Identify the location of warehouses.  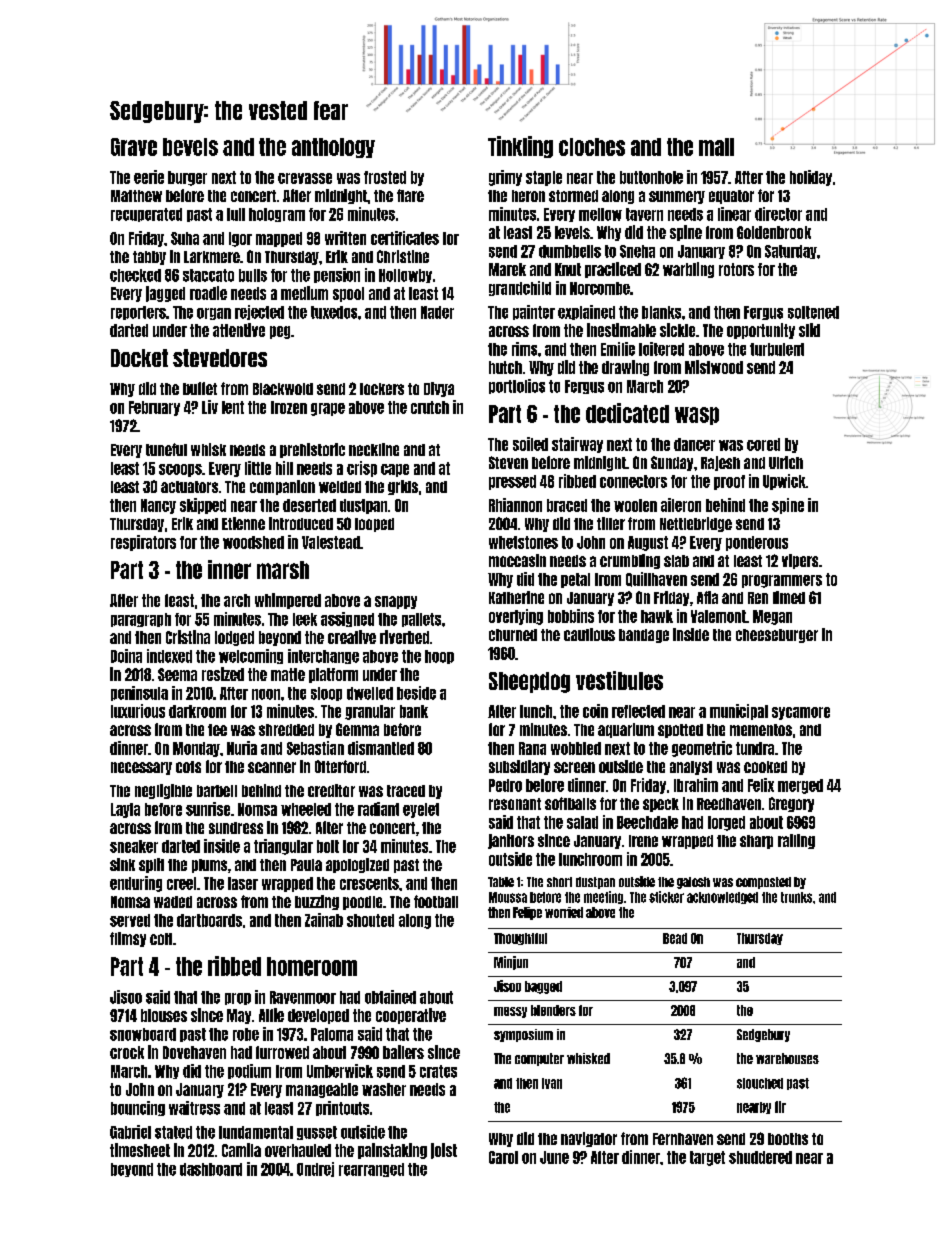
(787, 1058).
